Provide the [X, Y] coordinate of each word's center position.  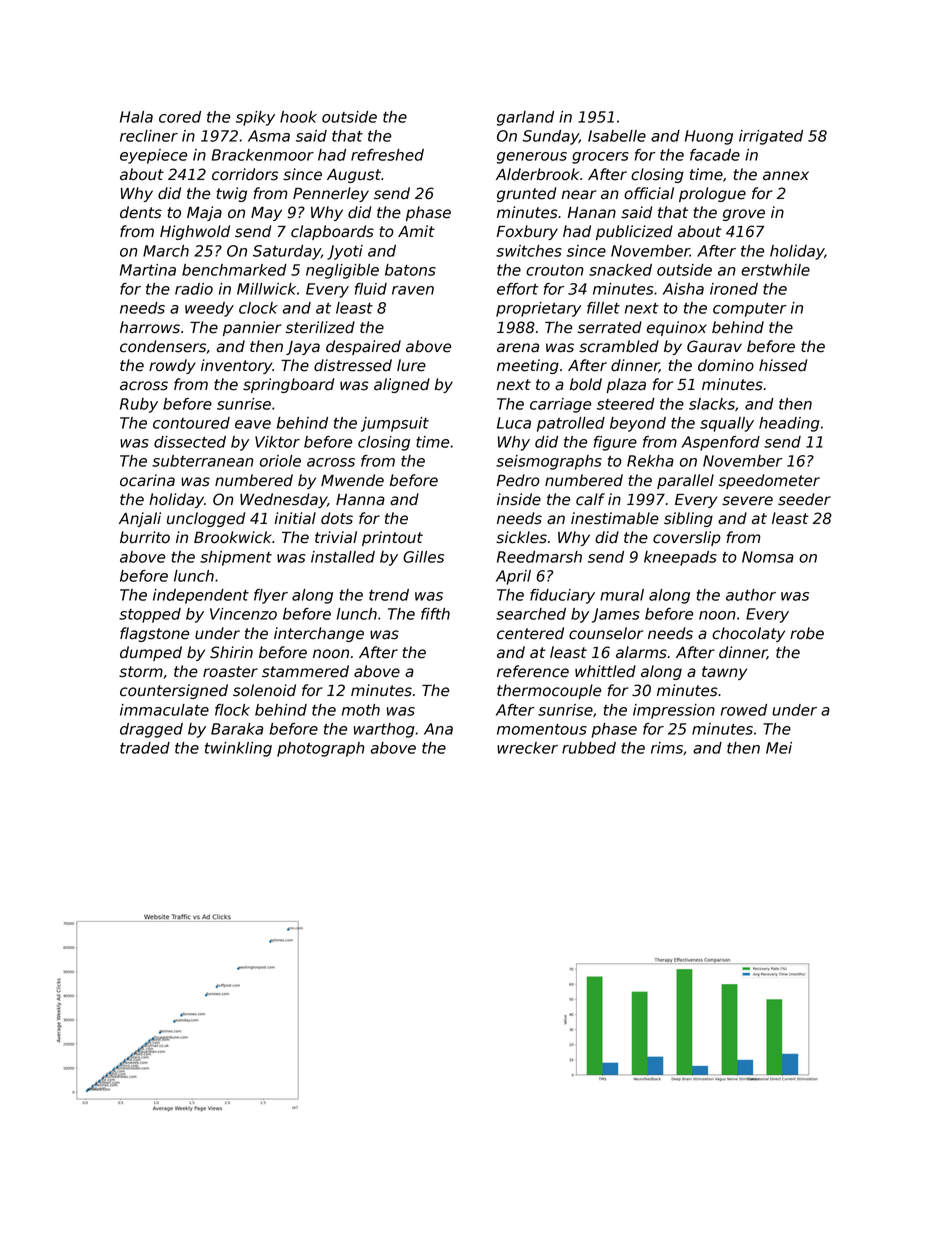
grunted [526, 194]
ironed [734, 289]
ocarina [147, 480]
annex [786, 176]
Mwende [352, 480]
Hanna [360, 500]
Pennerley [331, 194]
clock [258, 308]
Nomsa [768, 557]
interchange [319, 634]
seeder [804, 499]
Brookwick [233, 537]
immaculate [164, 710]
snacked [620, 270]
